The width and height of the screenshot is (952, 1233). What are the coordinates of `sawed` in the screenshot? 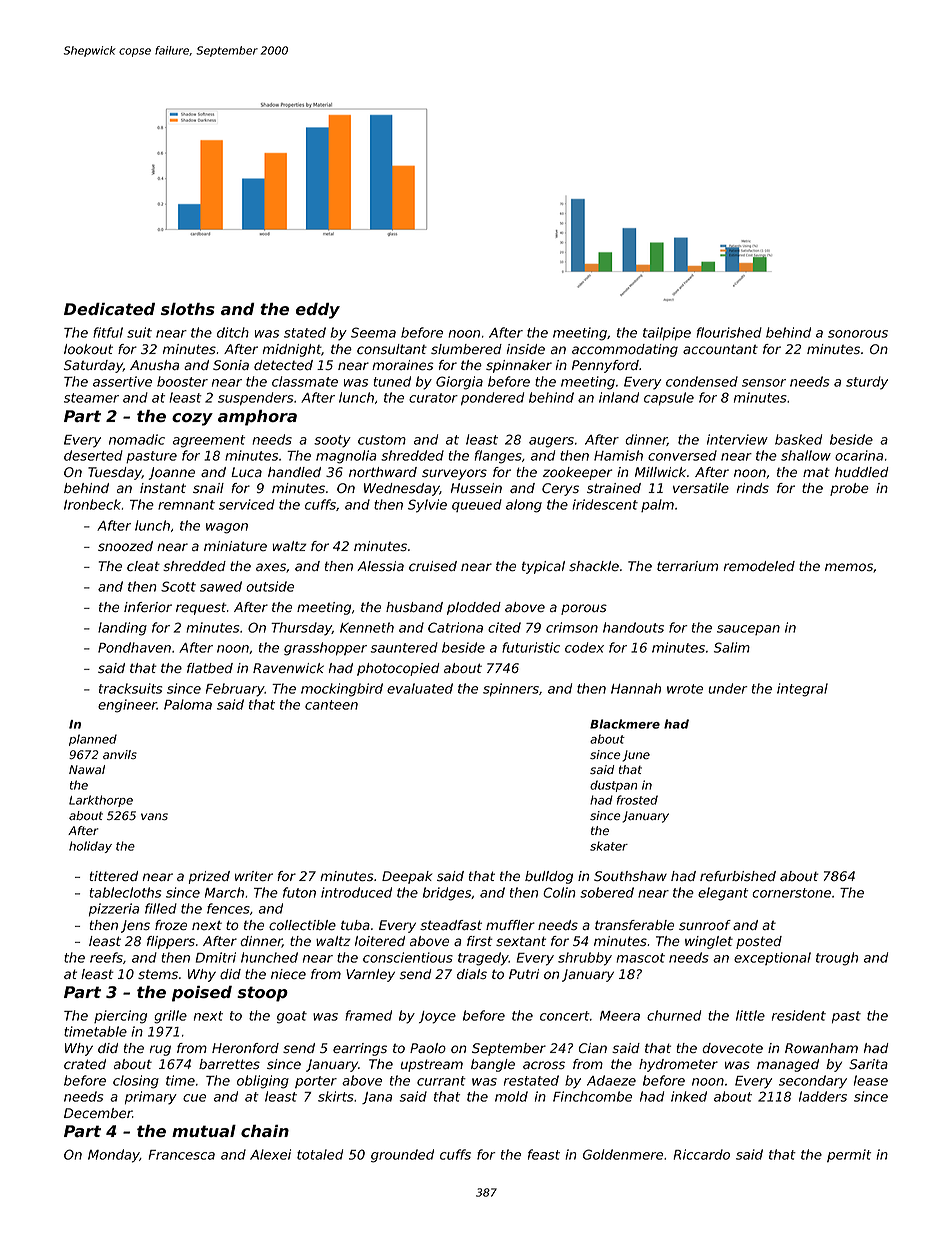 It's located at (221, 586).
